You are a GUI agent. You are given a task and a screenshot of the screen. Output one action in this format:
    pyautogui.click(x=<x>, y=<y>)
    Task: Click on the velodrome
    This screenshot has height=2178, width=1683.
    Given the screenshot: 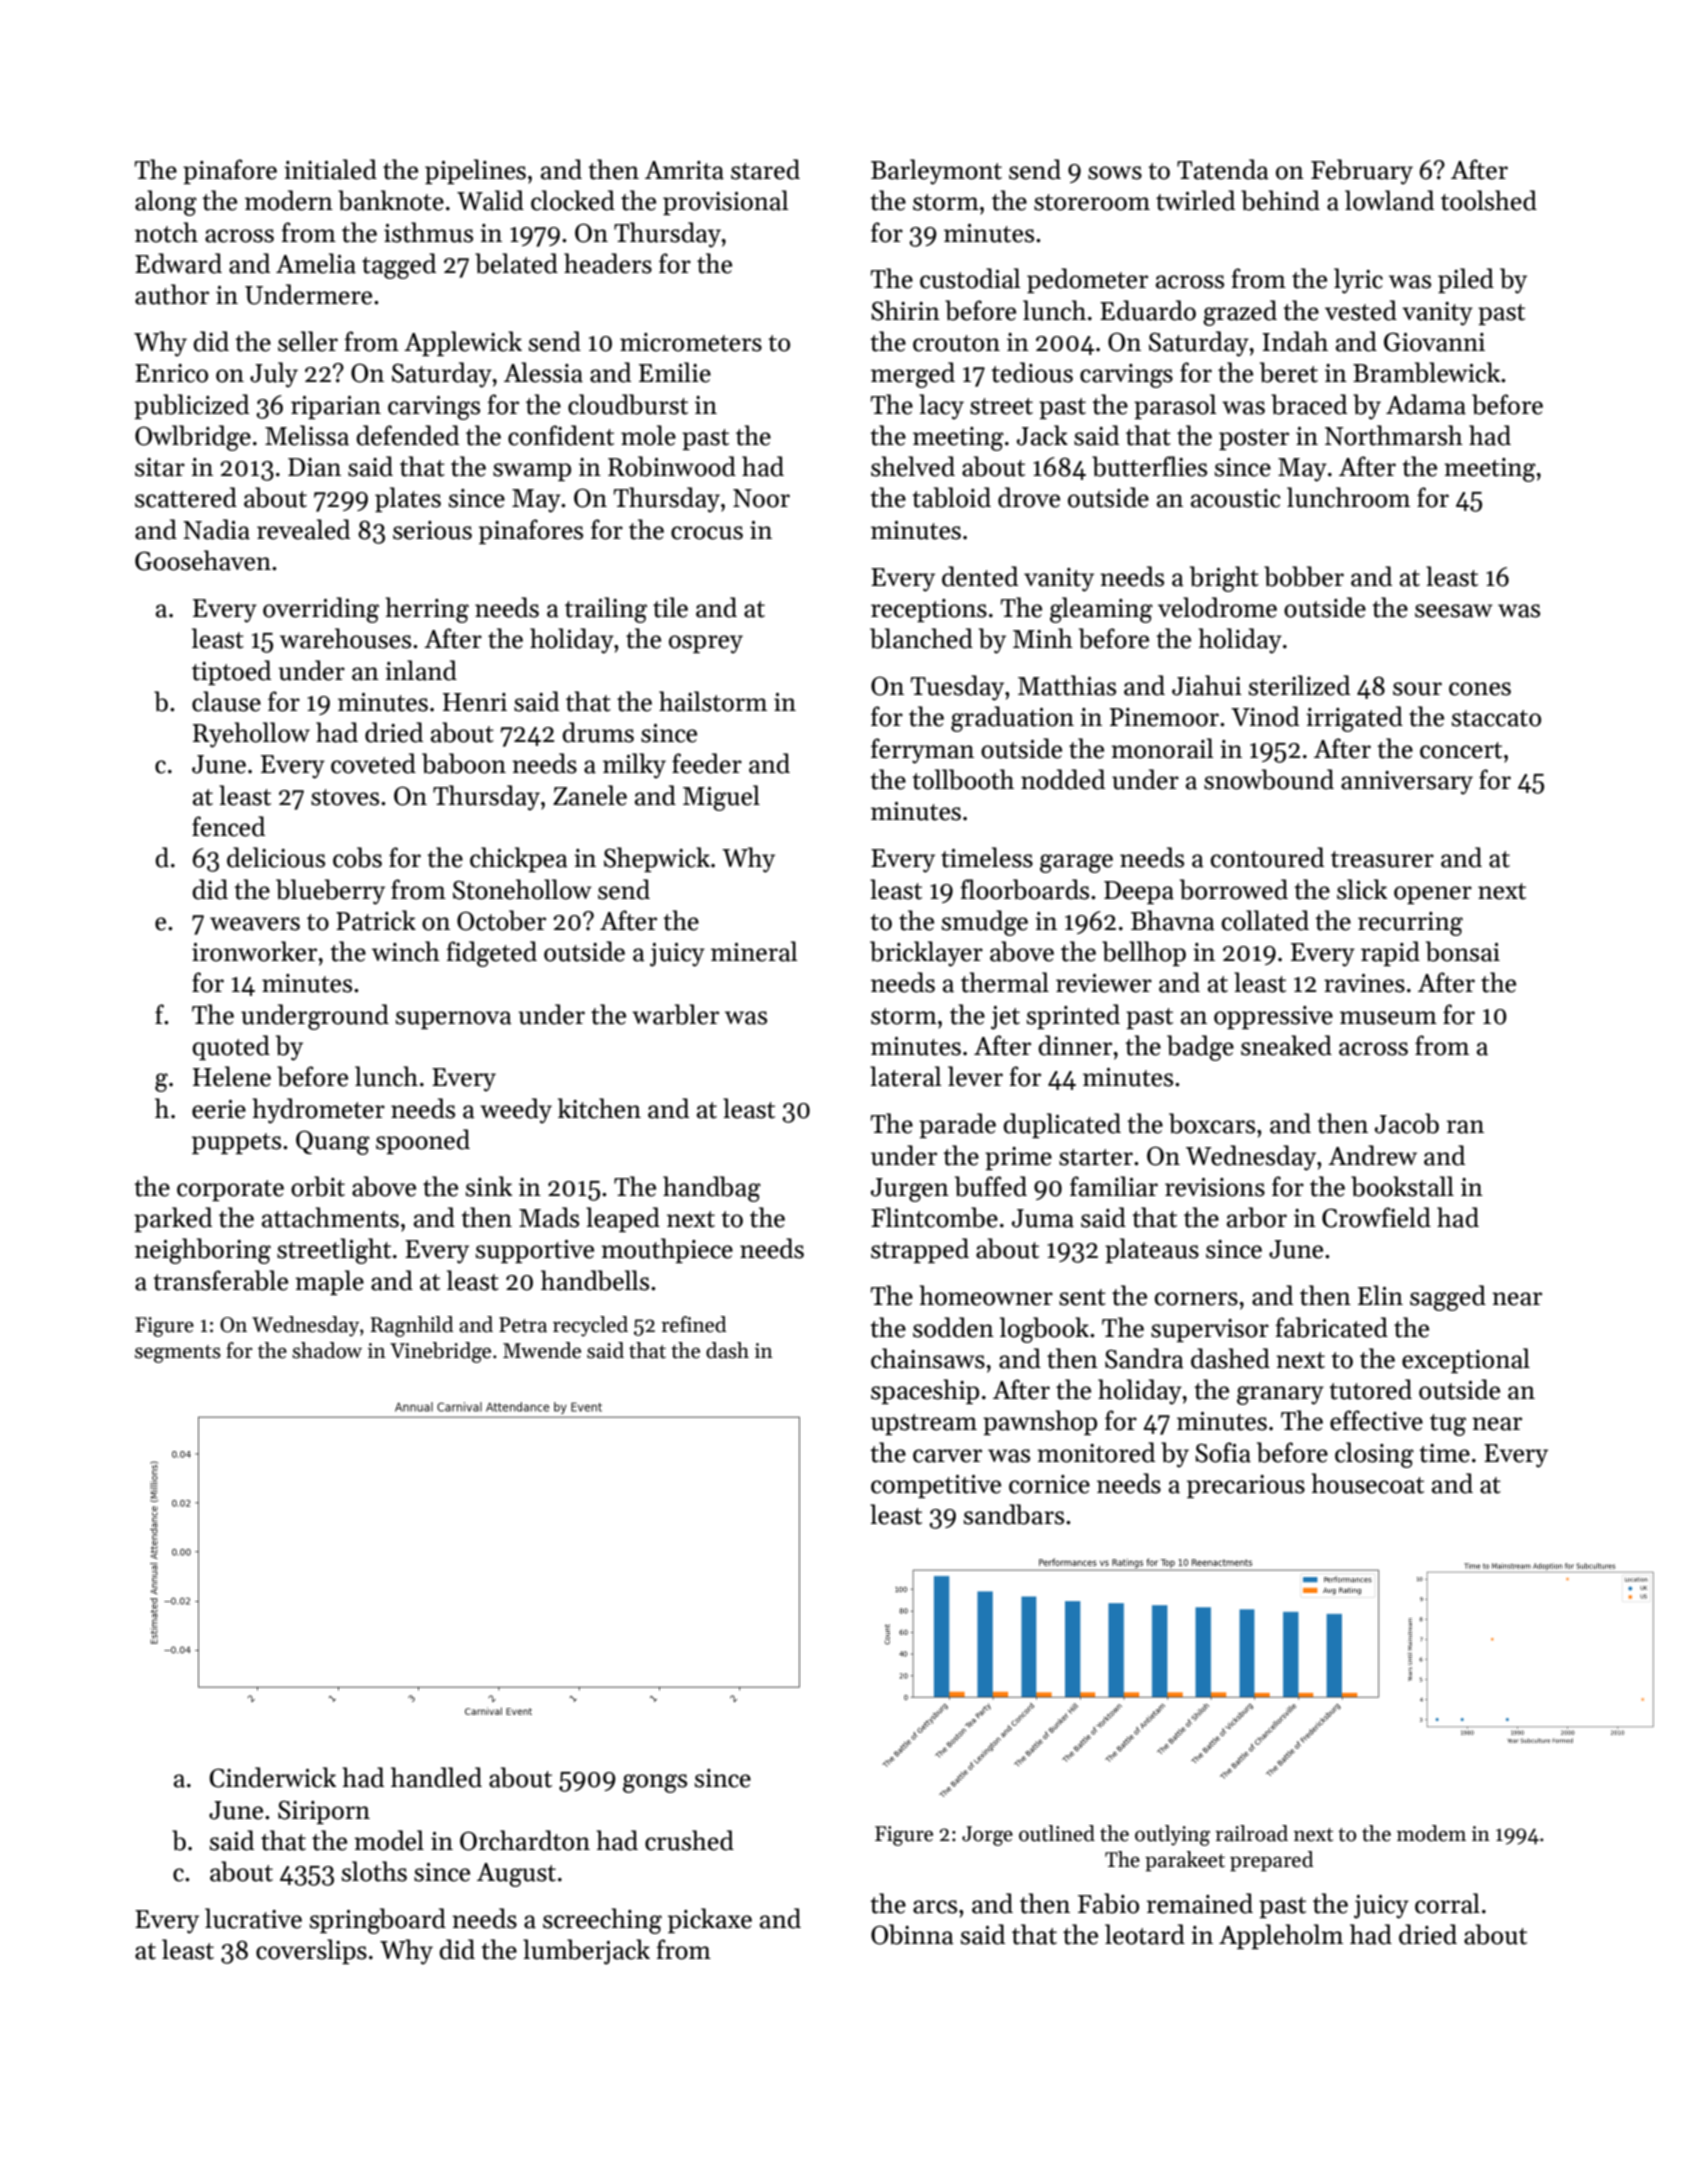 What is the action you would take?
    pyautogui.click(x=1217, y=607)
